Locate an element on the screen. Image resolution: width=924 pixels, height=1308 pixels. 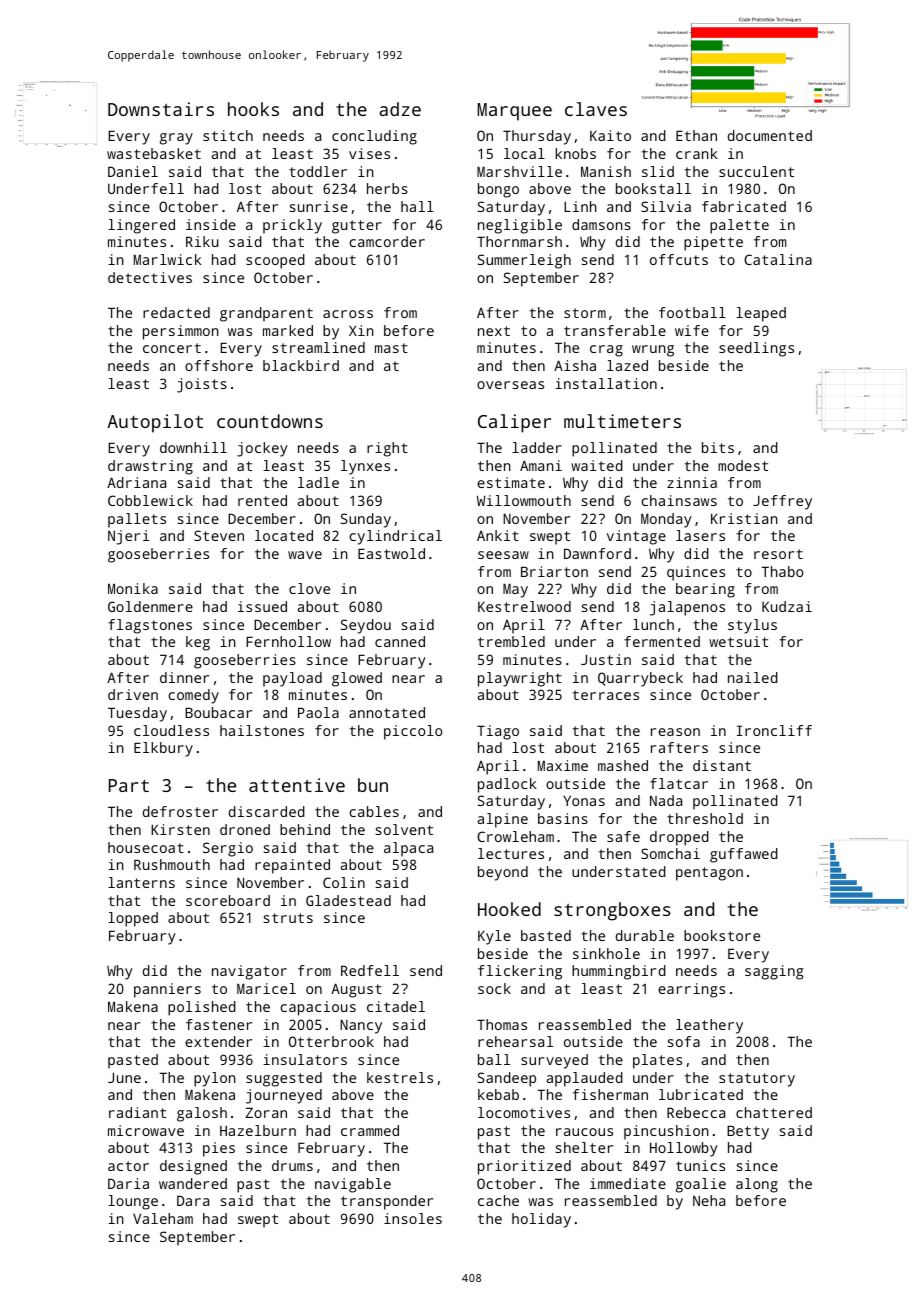
seedlings is located at coordinates (756, 349).
